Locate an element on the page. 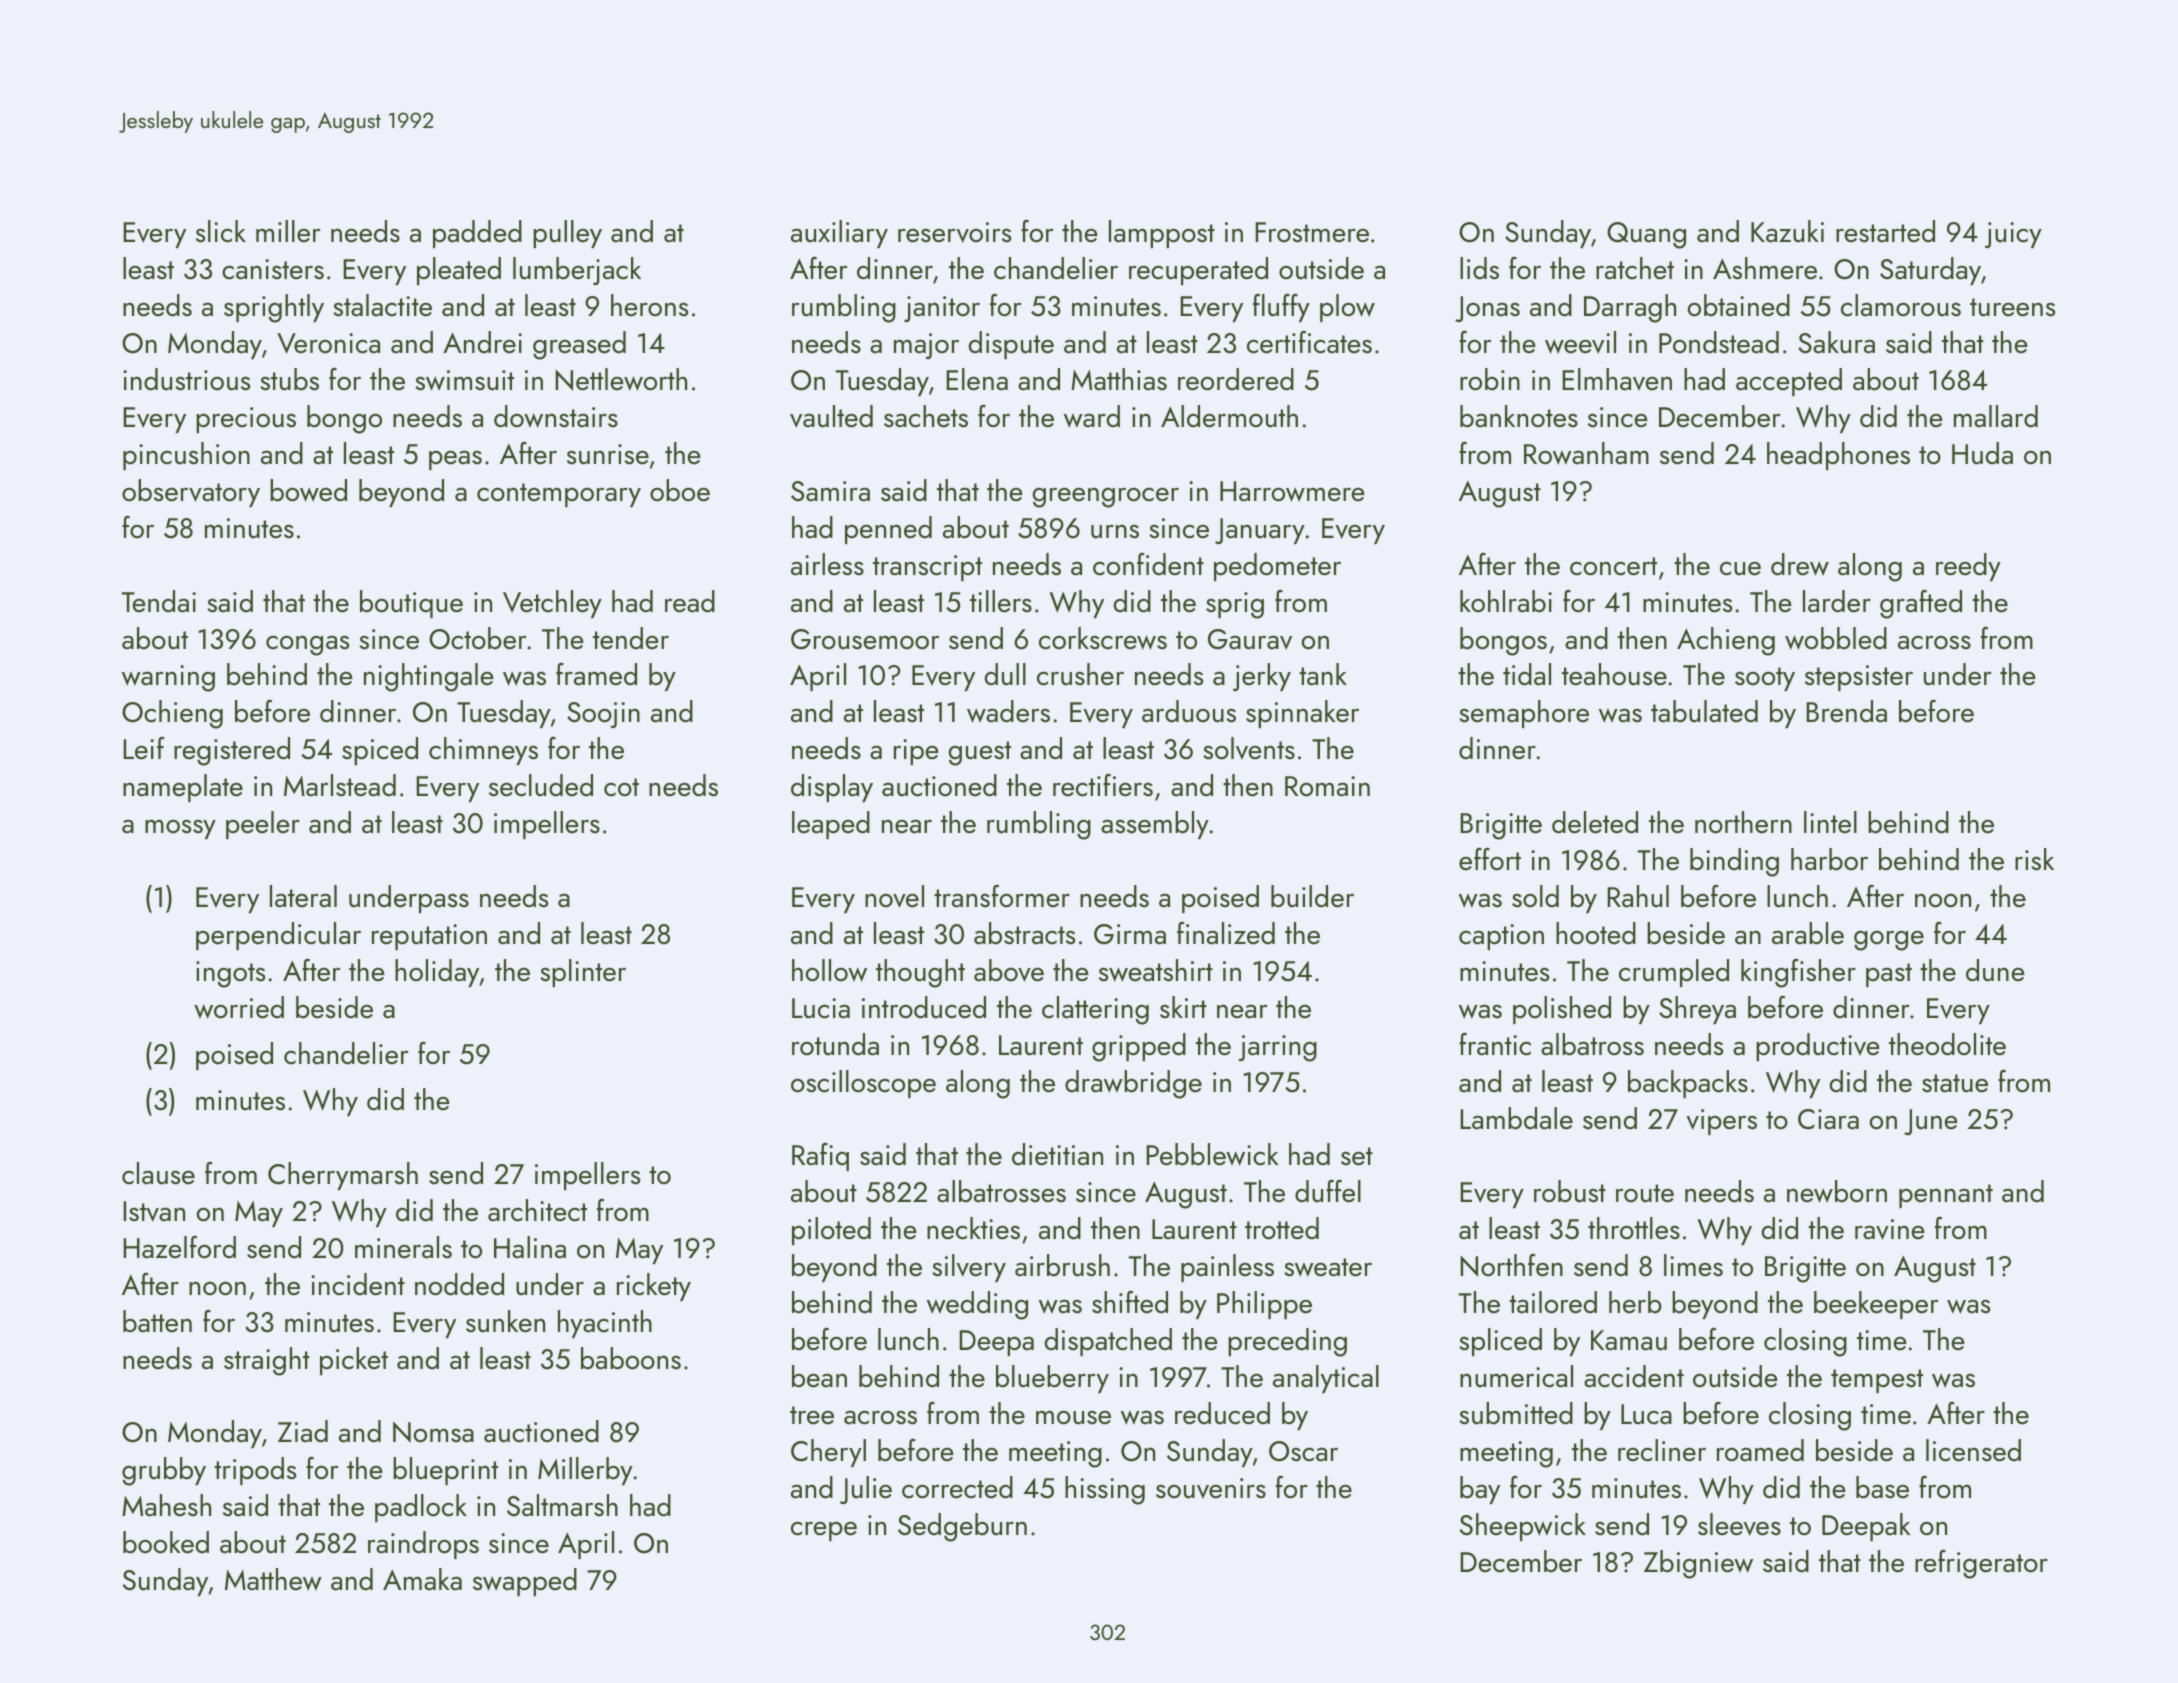  precious is located at coordinates (246, 420).
